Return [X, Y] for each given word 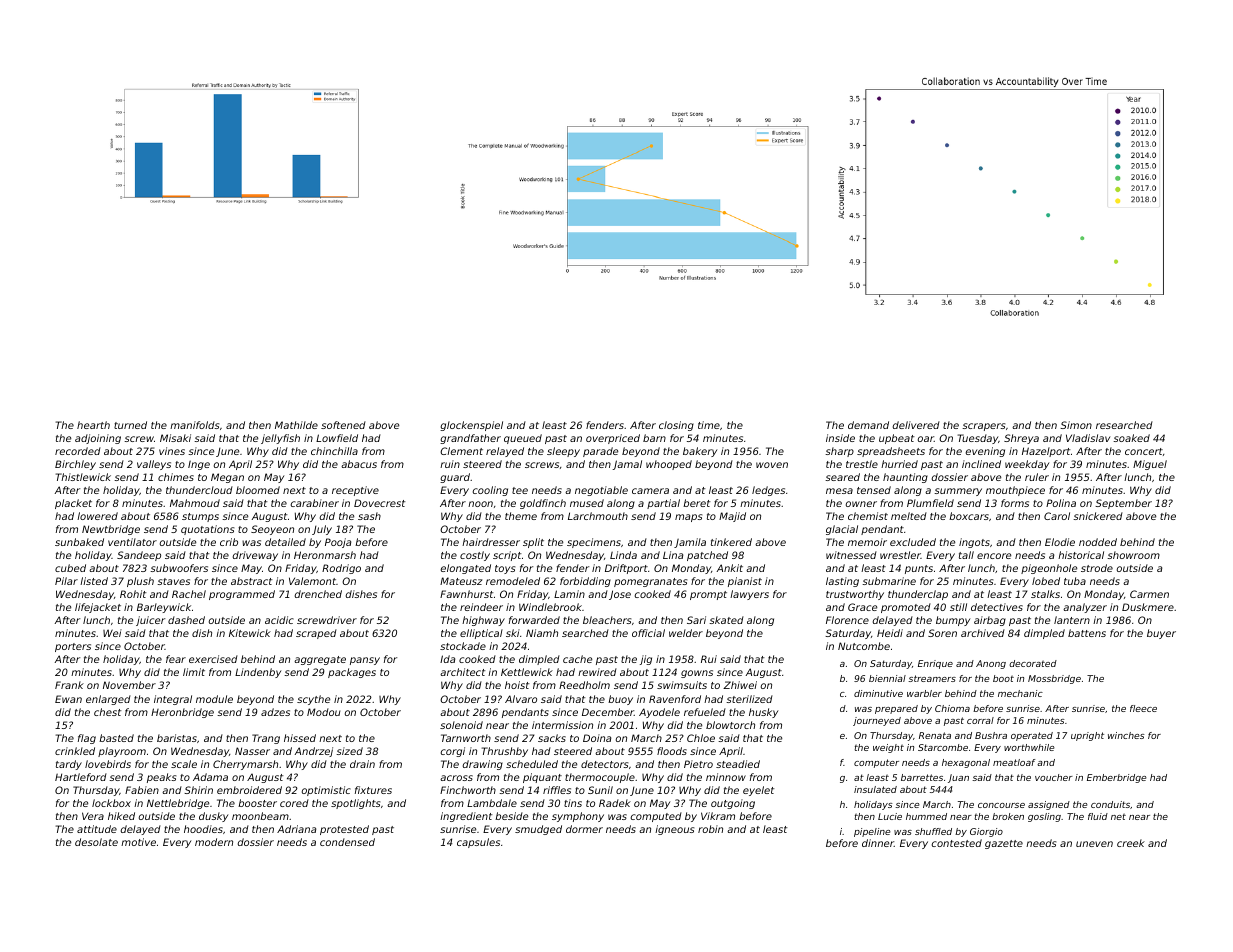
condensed [347, 842]
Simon [1076, 425]
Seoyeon [272, 530]
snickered [1098, 516]
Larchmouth [598, 516]
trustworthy [855, 595]
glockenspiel [471, 426]
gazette [1004, 844]
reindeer [481, 607]
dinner [878, 843]
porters [73, 647]
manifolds [194, 425]
